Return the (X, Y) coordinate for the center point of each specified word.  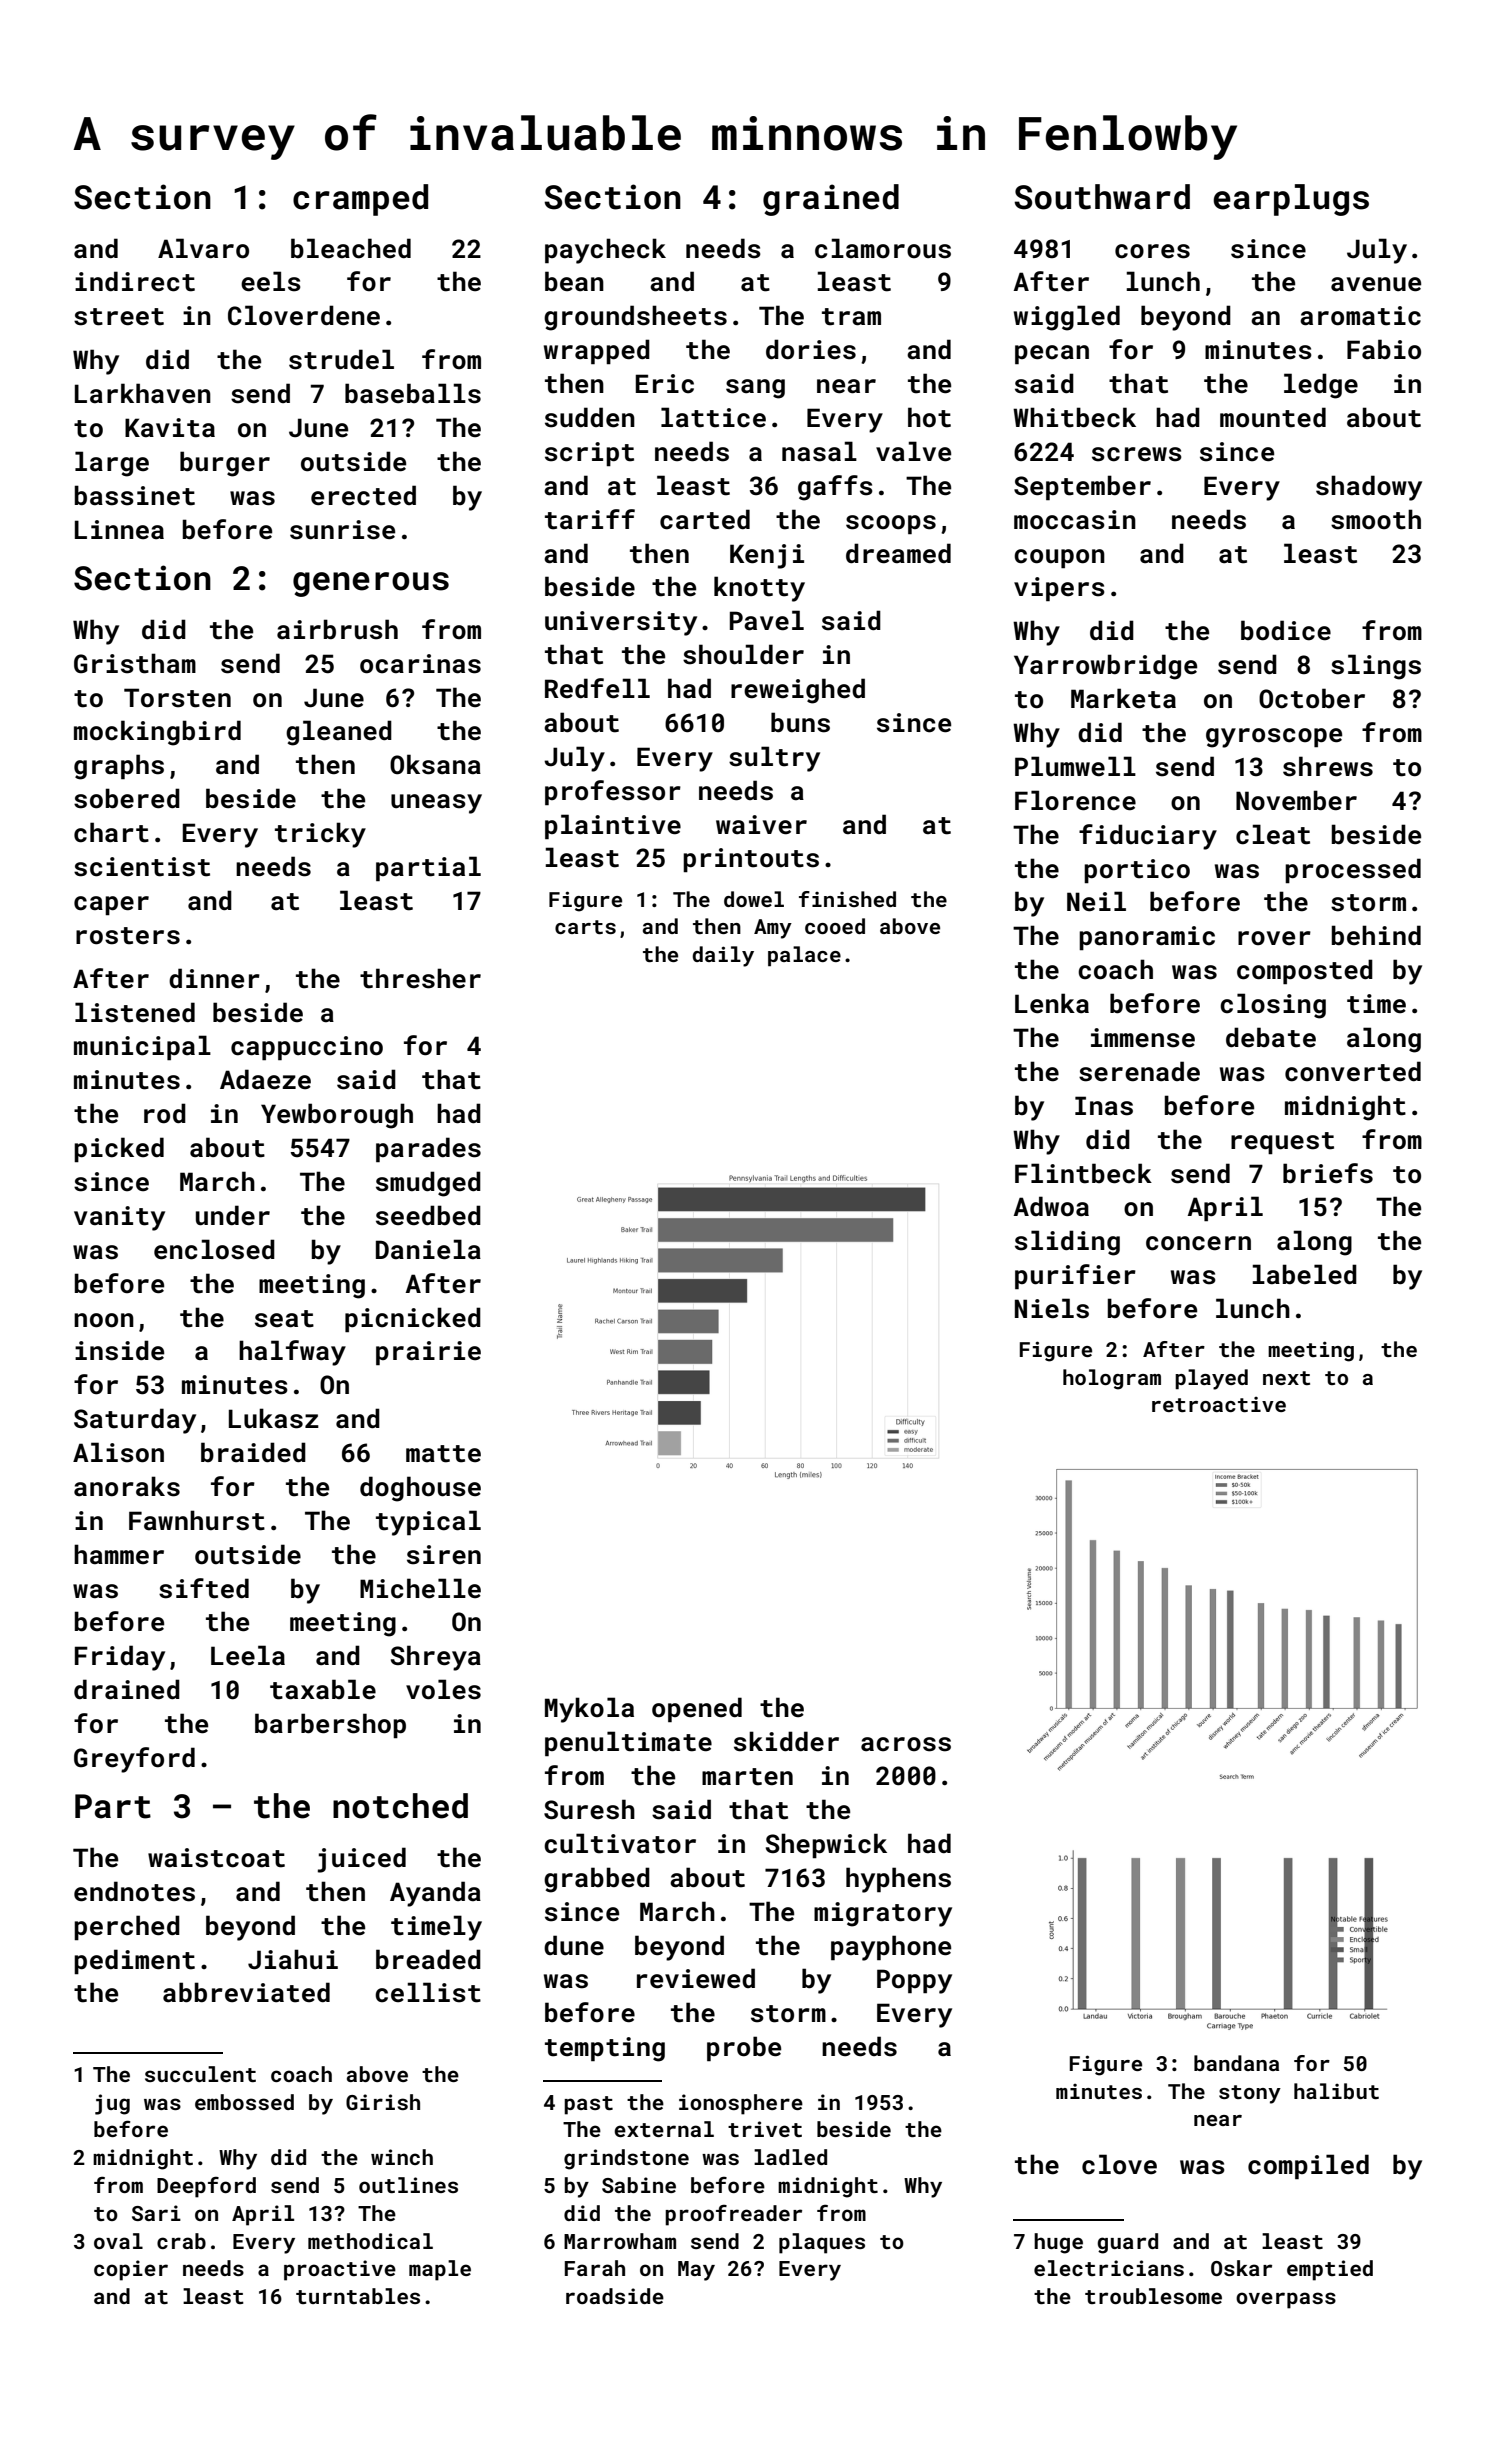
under (233, 1215)
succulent (200, 2074)
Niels (1052, 1308)
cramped (360, 200)
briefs (1328, 1173)
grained (831, 200)
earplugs (1291, 200)
